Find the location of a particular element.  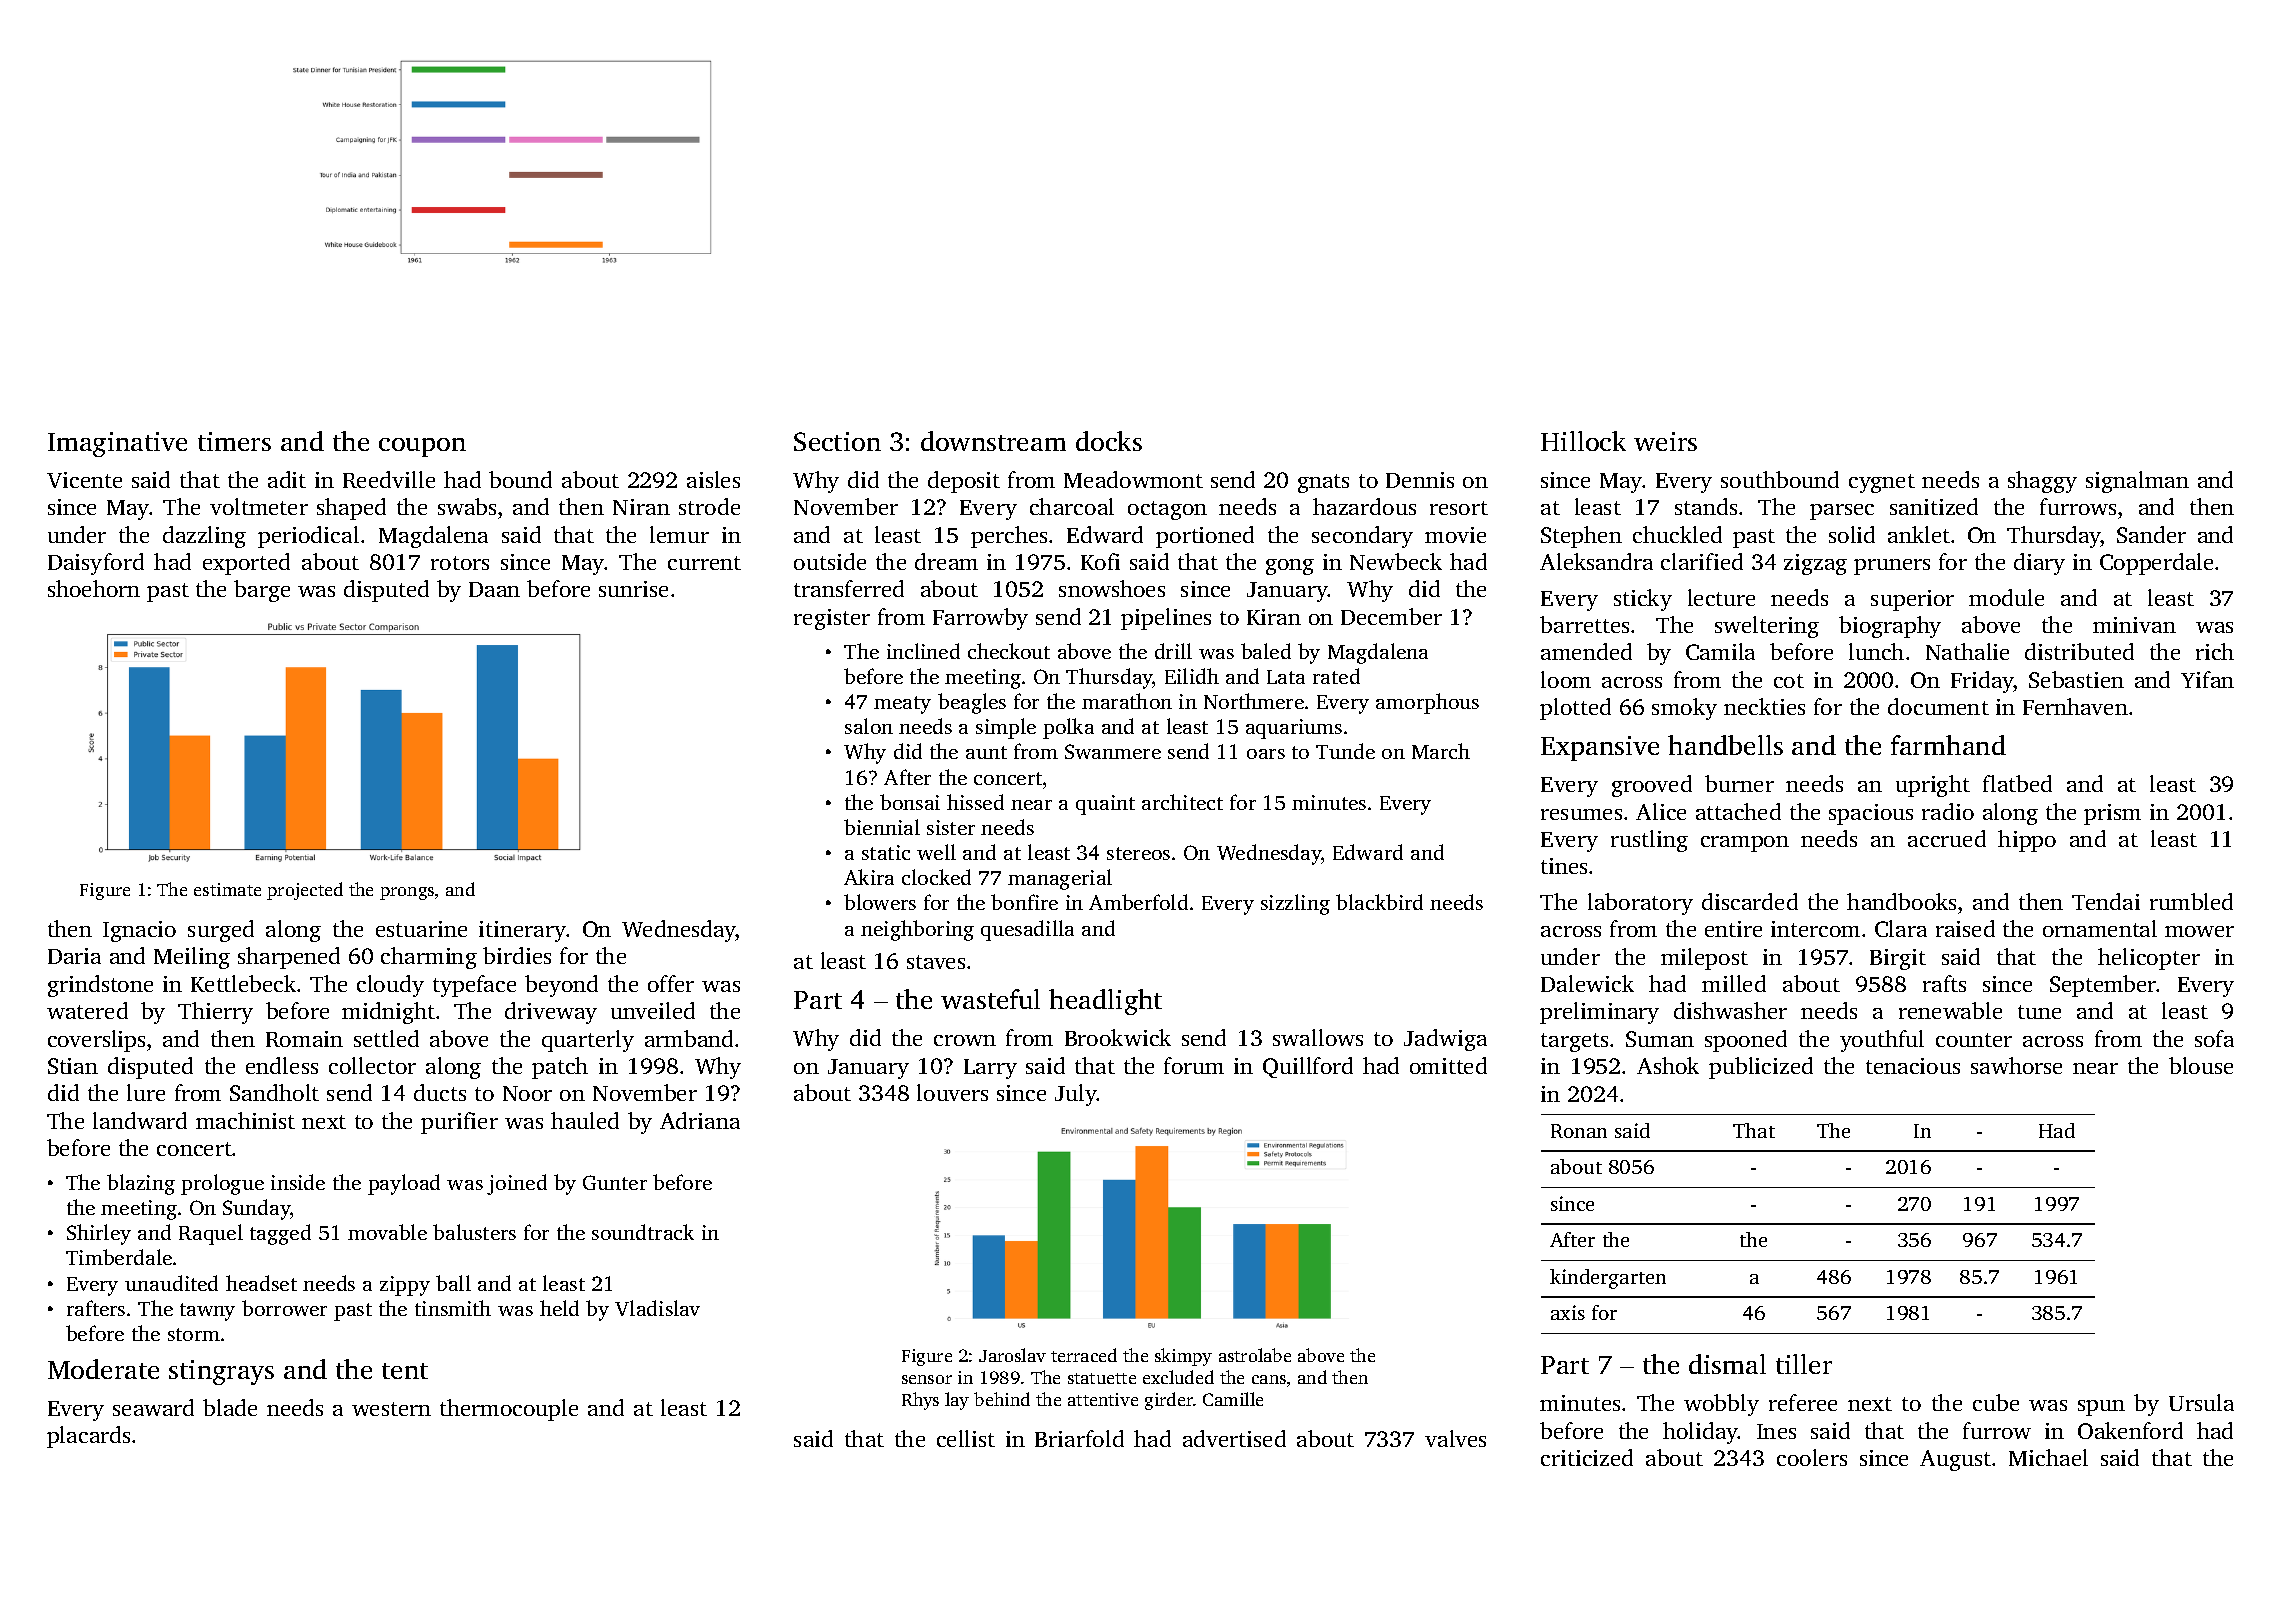

deposit is located at coordinates (964, 482).
